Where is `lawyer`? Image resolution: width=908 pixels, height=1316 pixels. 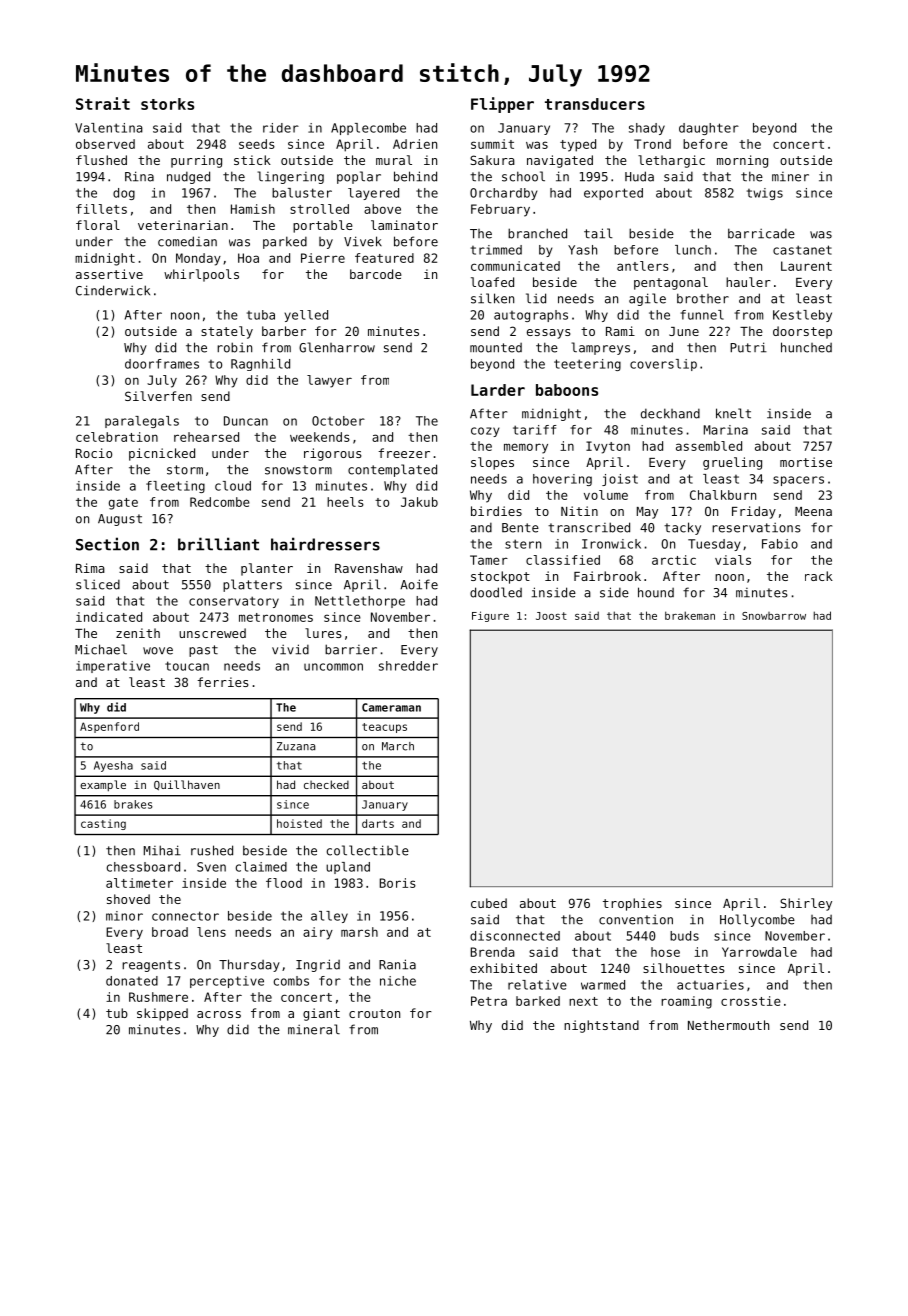 lawyer is located at coordinates (329, 381).
